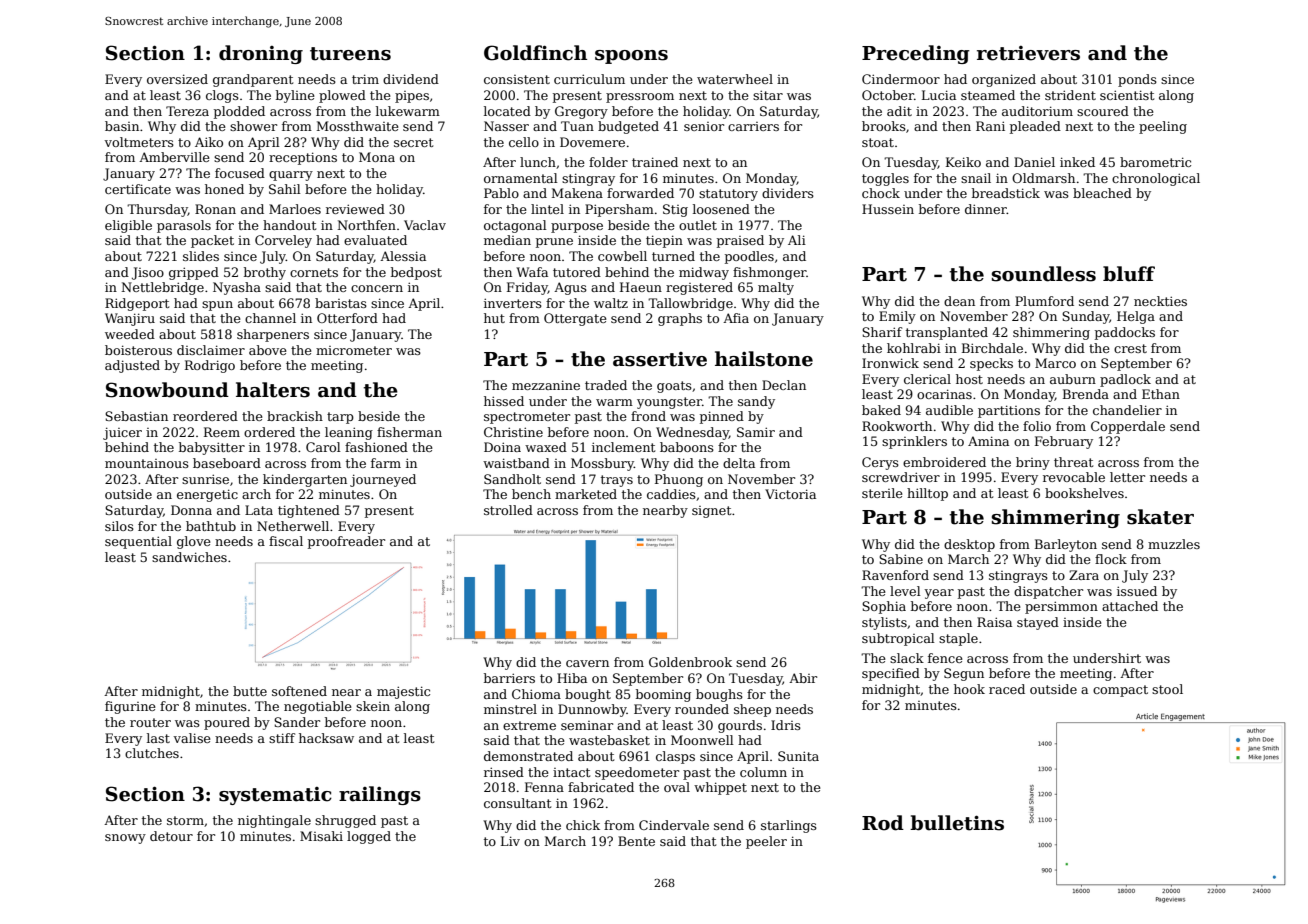 This page has width=1308, height=924. I want to click on folio, so click(1037, 426).
